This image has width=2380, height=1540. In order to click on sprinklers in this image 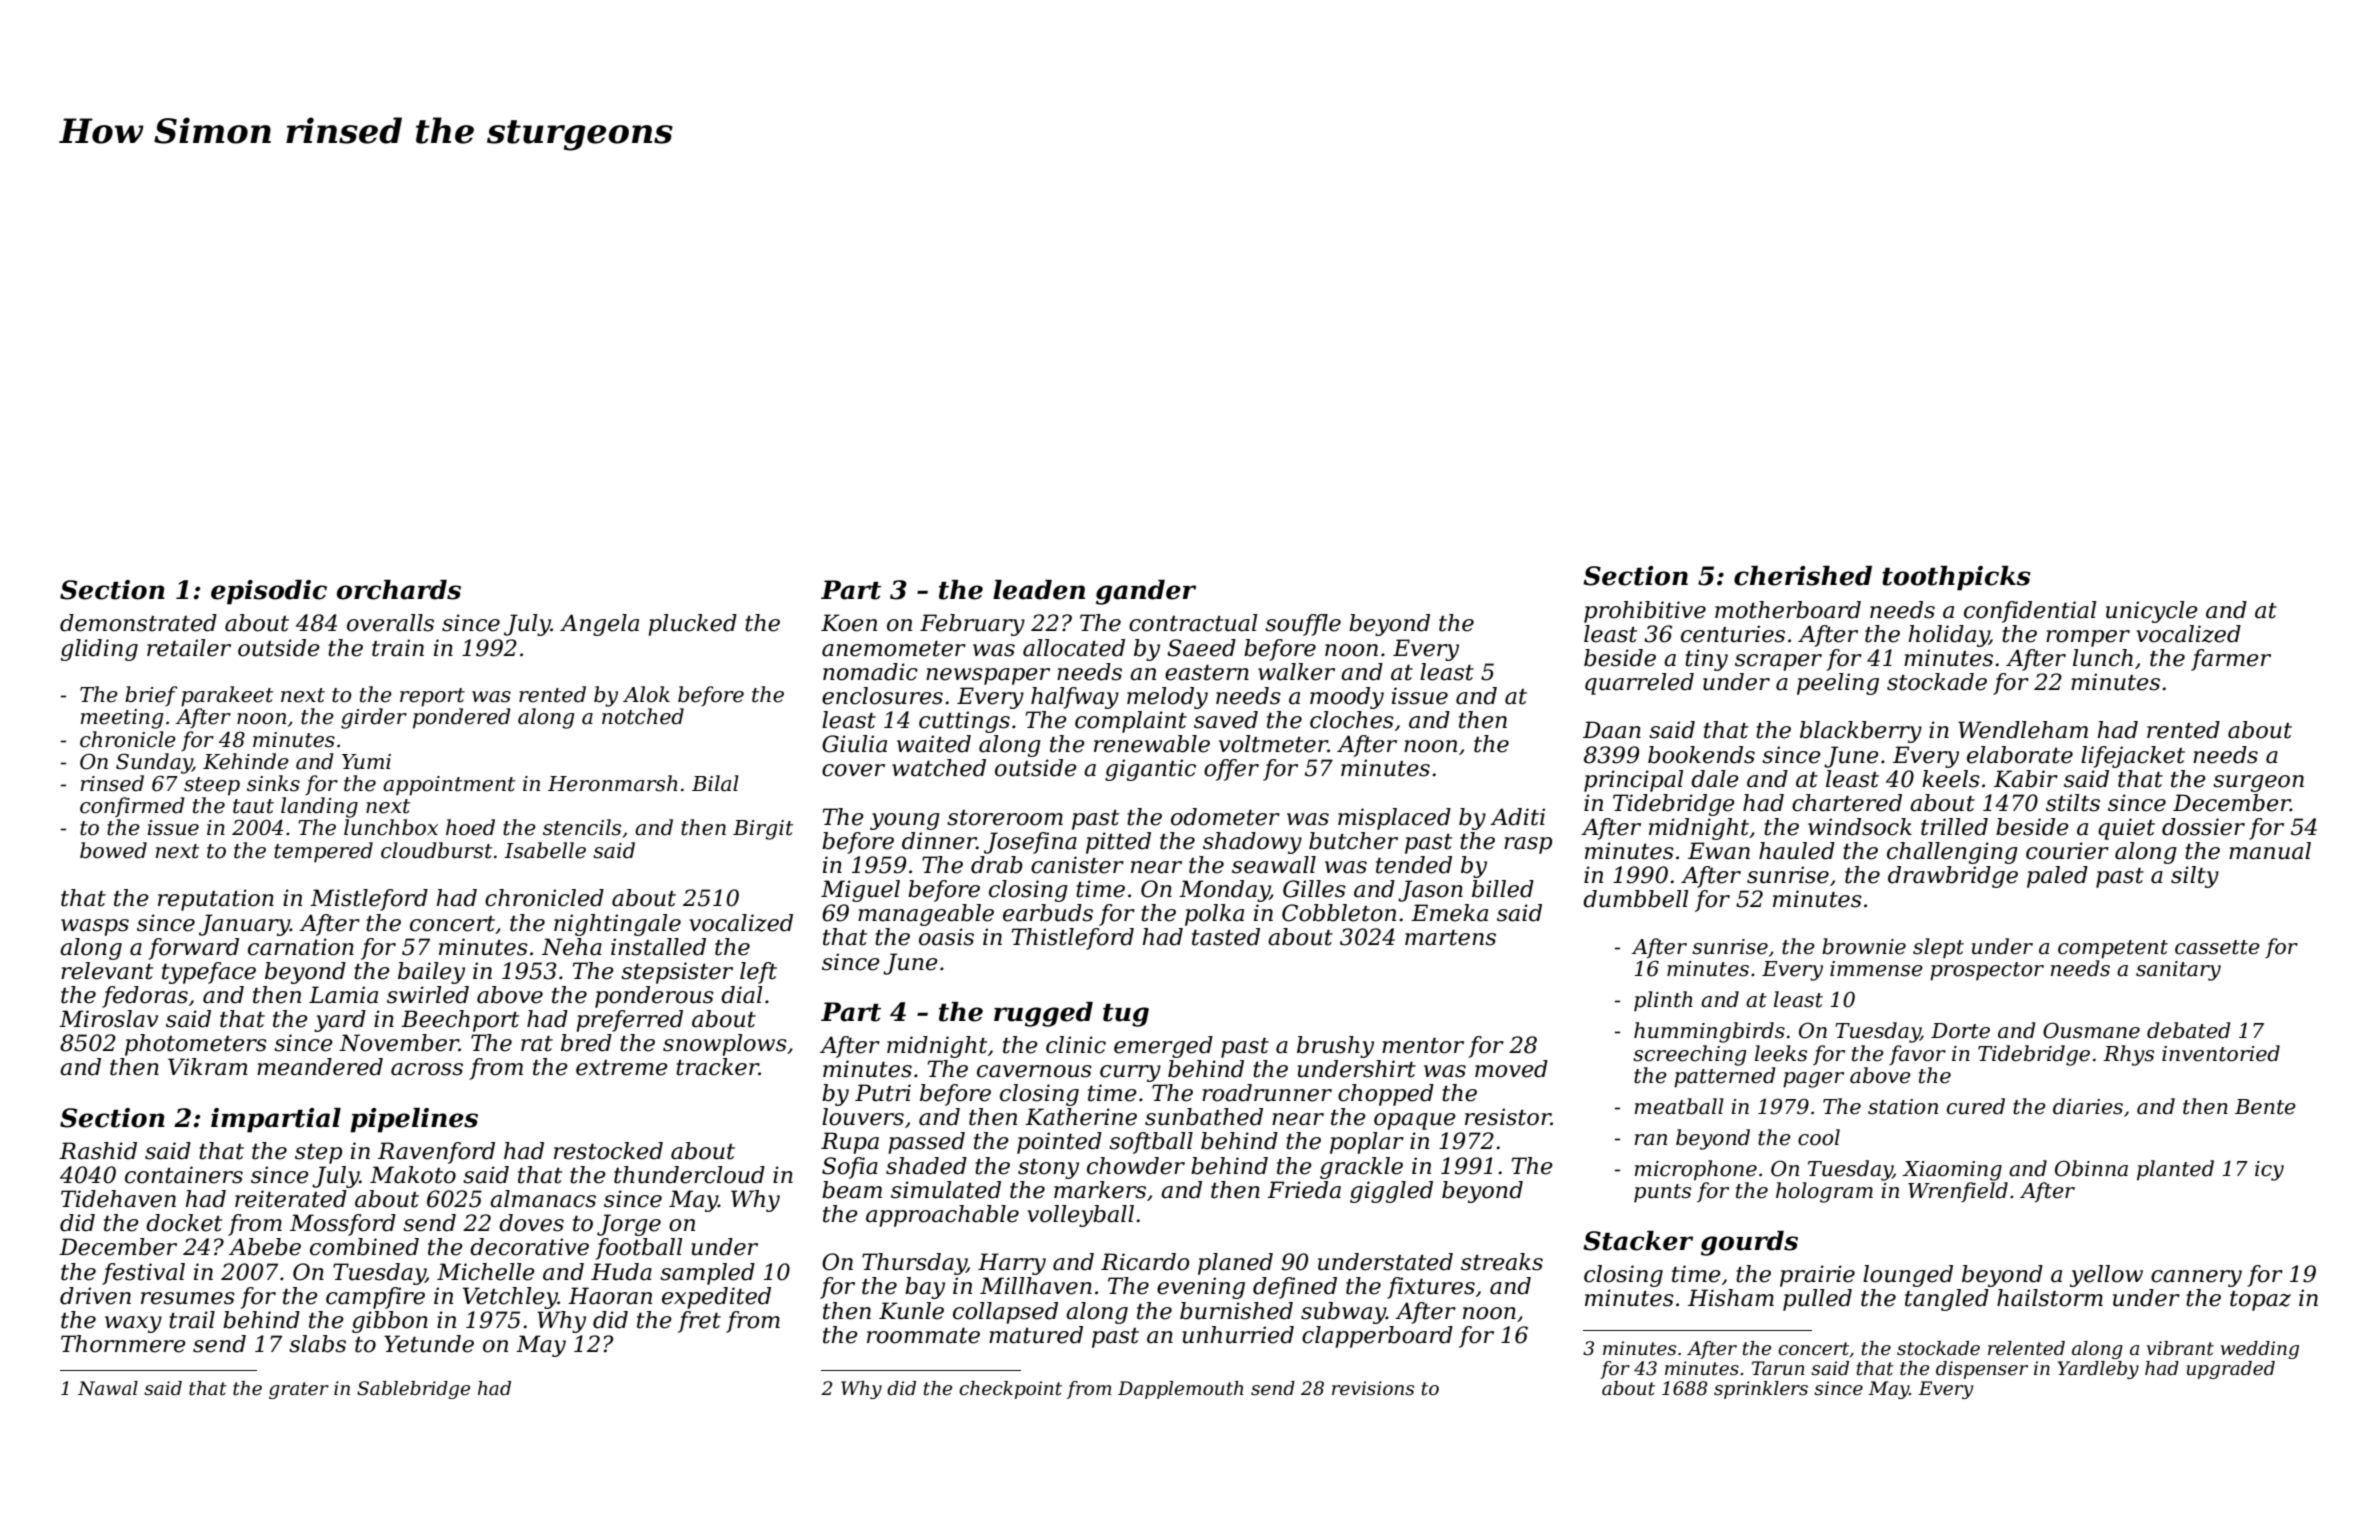, I will do `click(1761, 1390)`.
